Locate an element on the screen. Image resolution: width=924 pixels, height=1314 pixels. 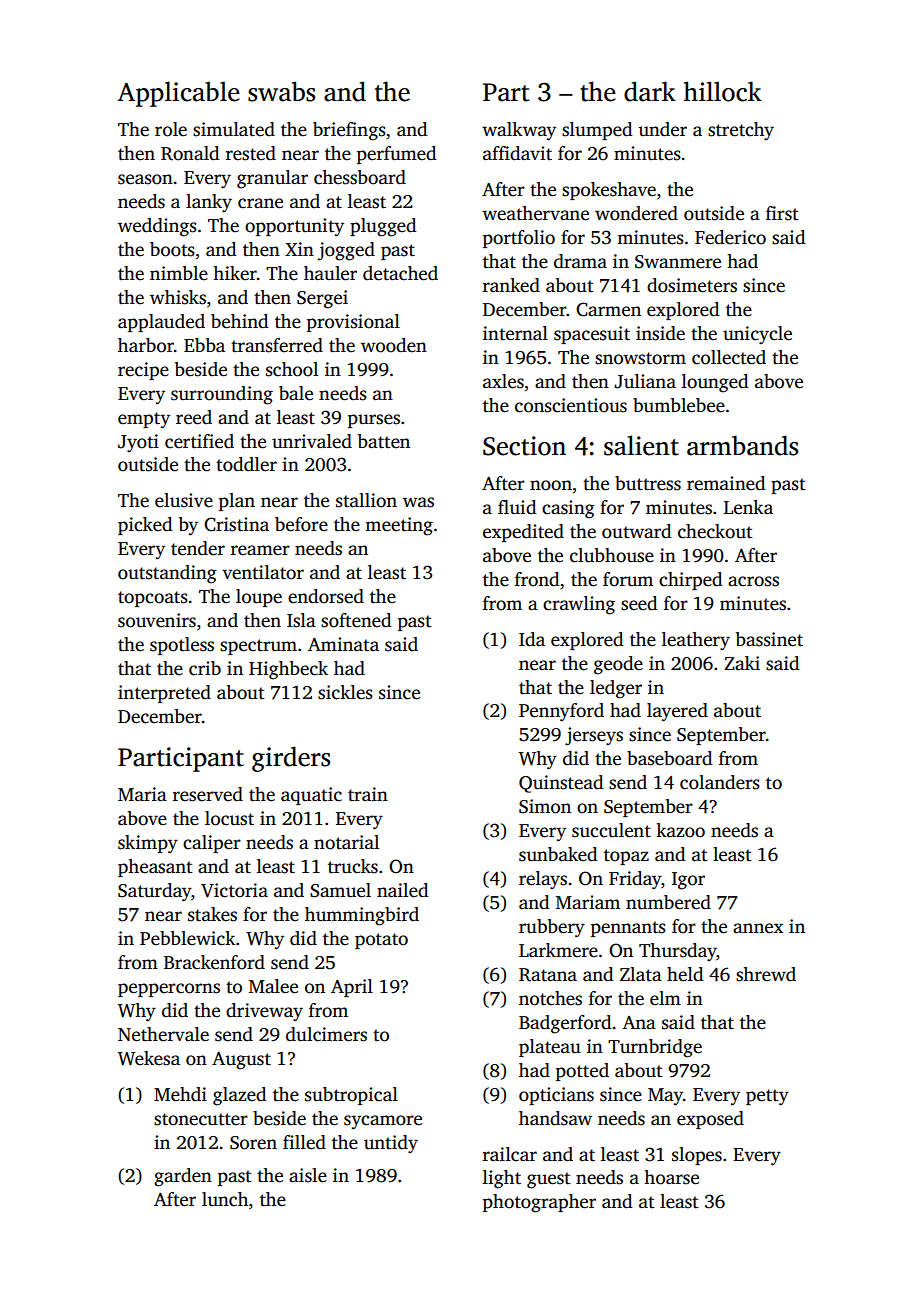
armbands is located at coordinates (742, 445).
